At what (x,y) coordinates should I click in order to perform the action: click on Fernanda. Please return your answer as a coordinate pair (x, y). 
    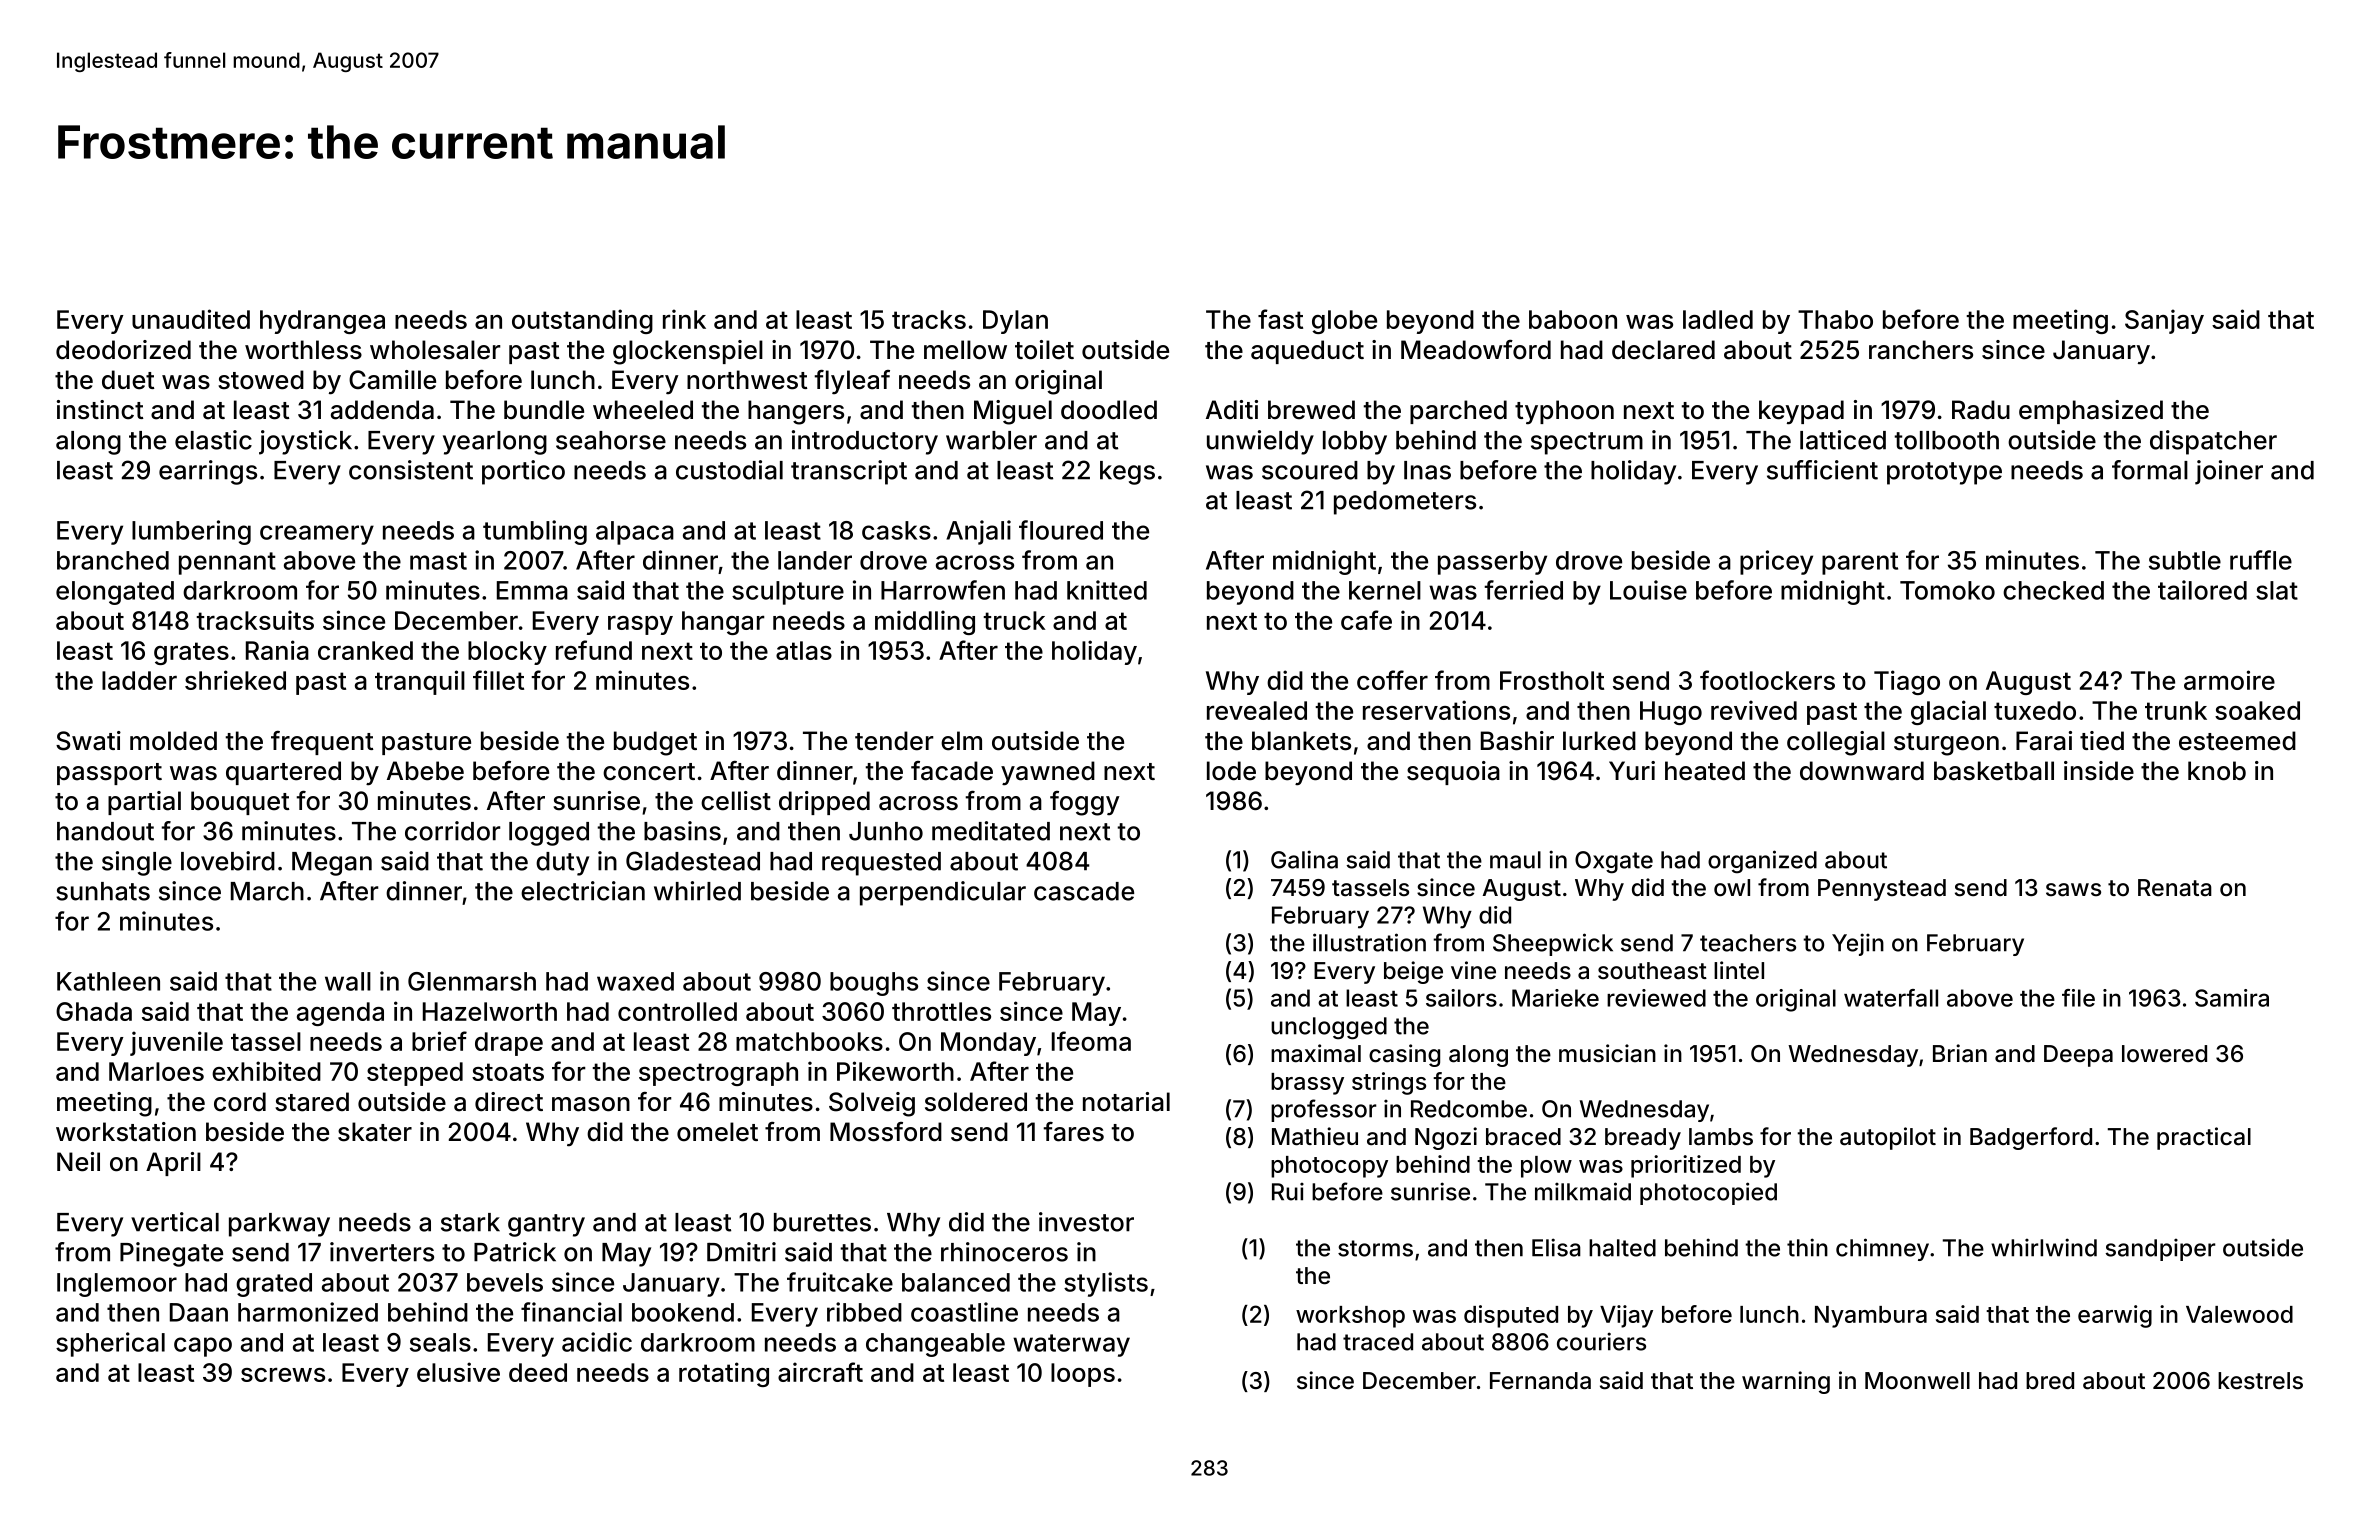
    Looking at the image, I should click on (1540, 1381).
